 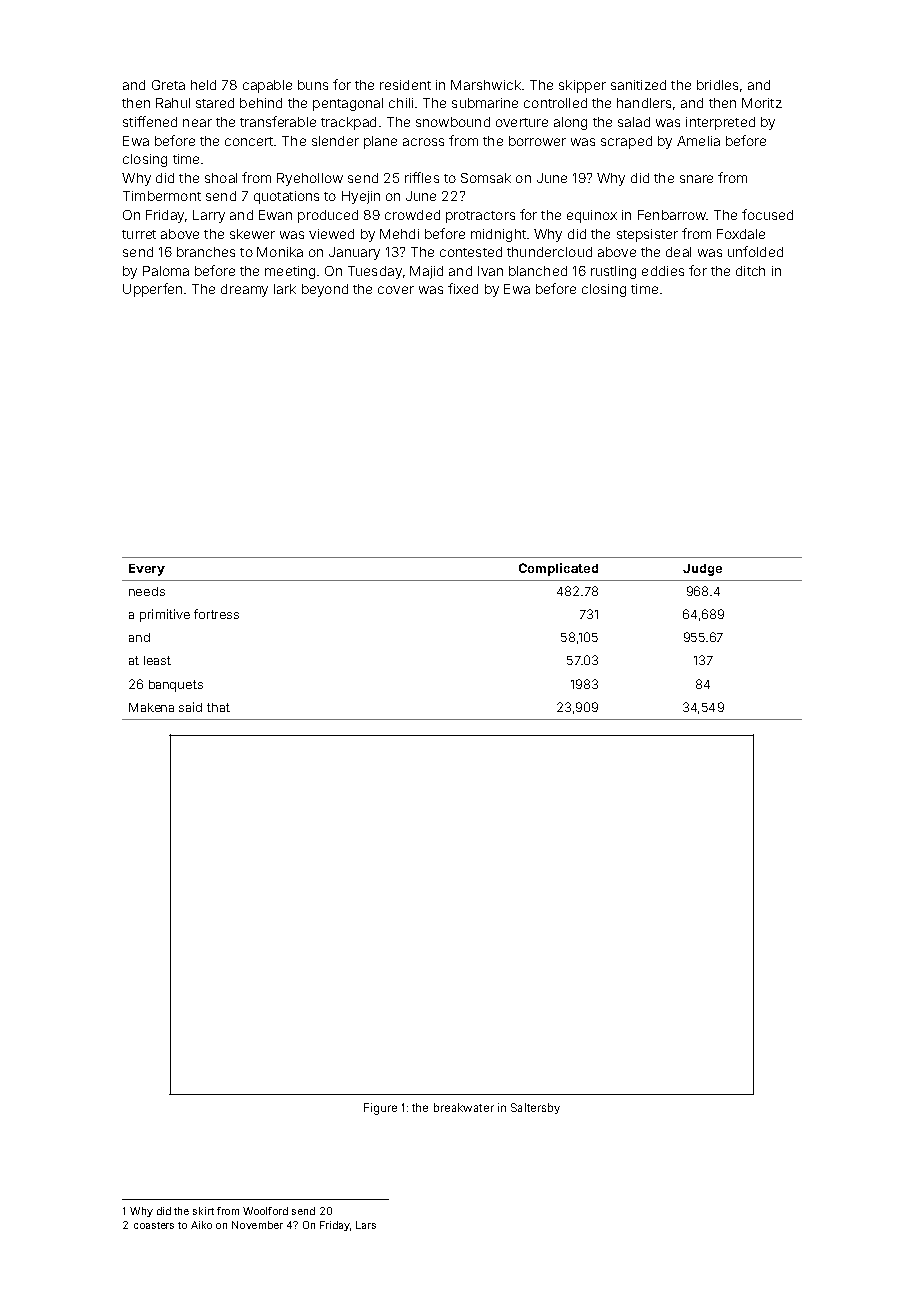 I want to click on breakwater, so click(x=464, y=1107).
